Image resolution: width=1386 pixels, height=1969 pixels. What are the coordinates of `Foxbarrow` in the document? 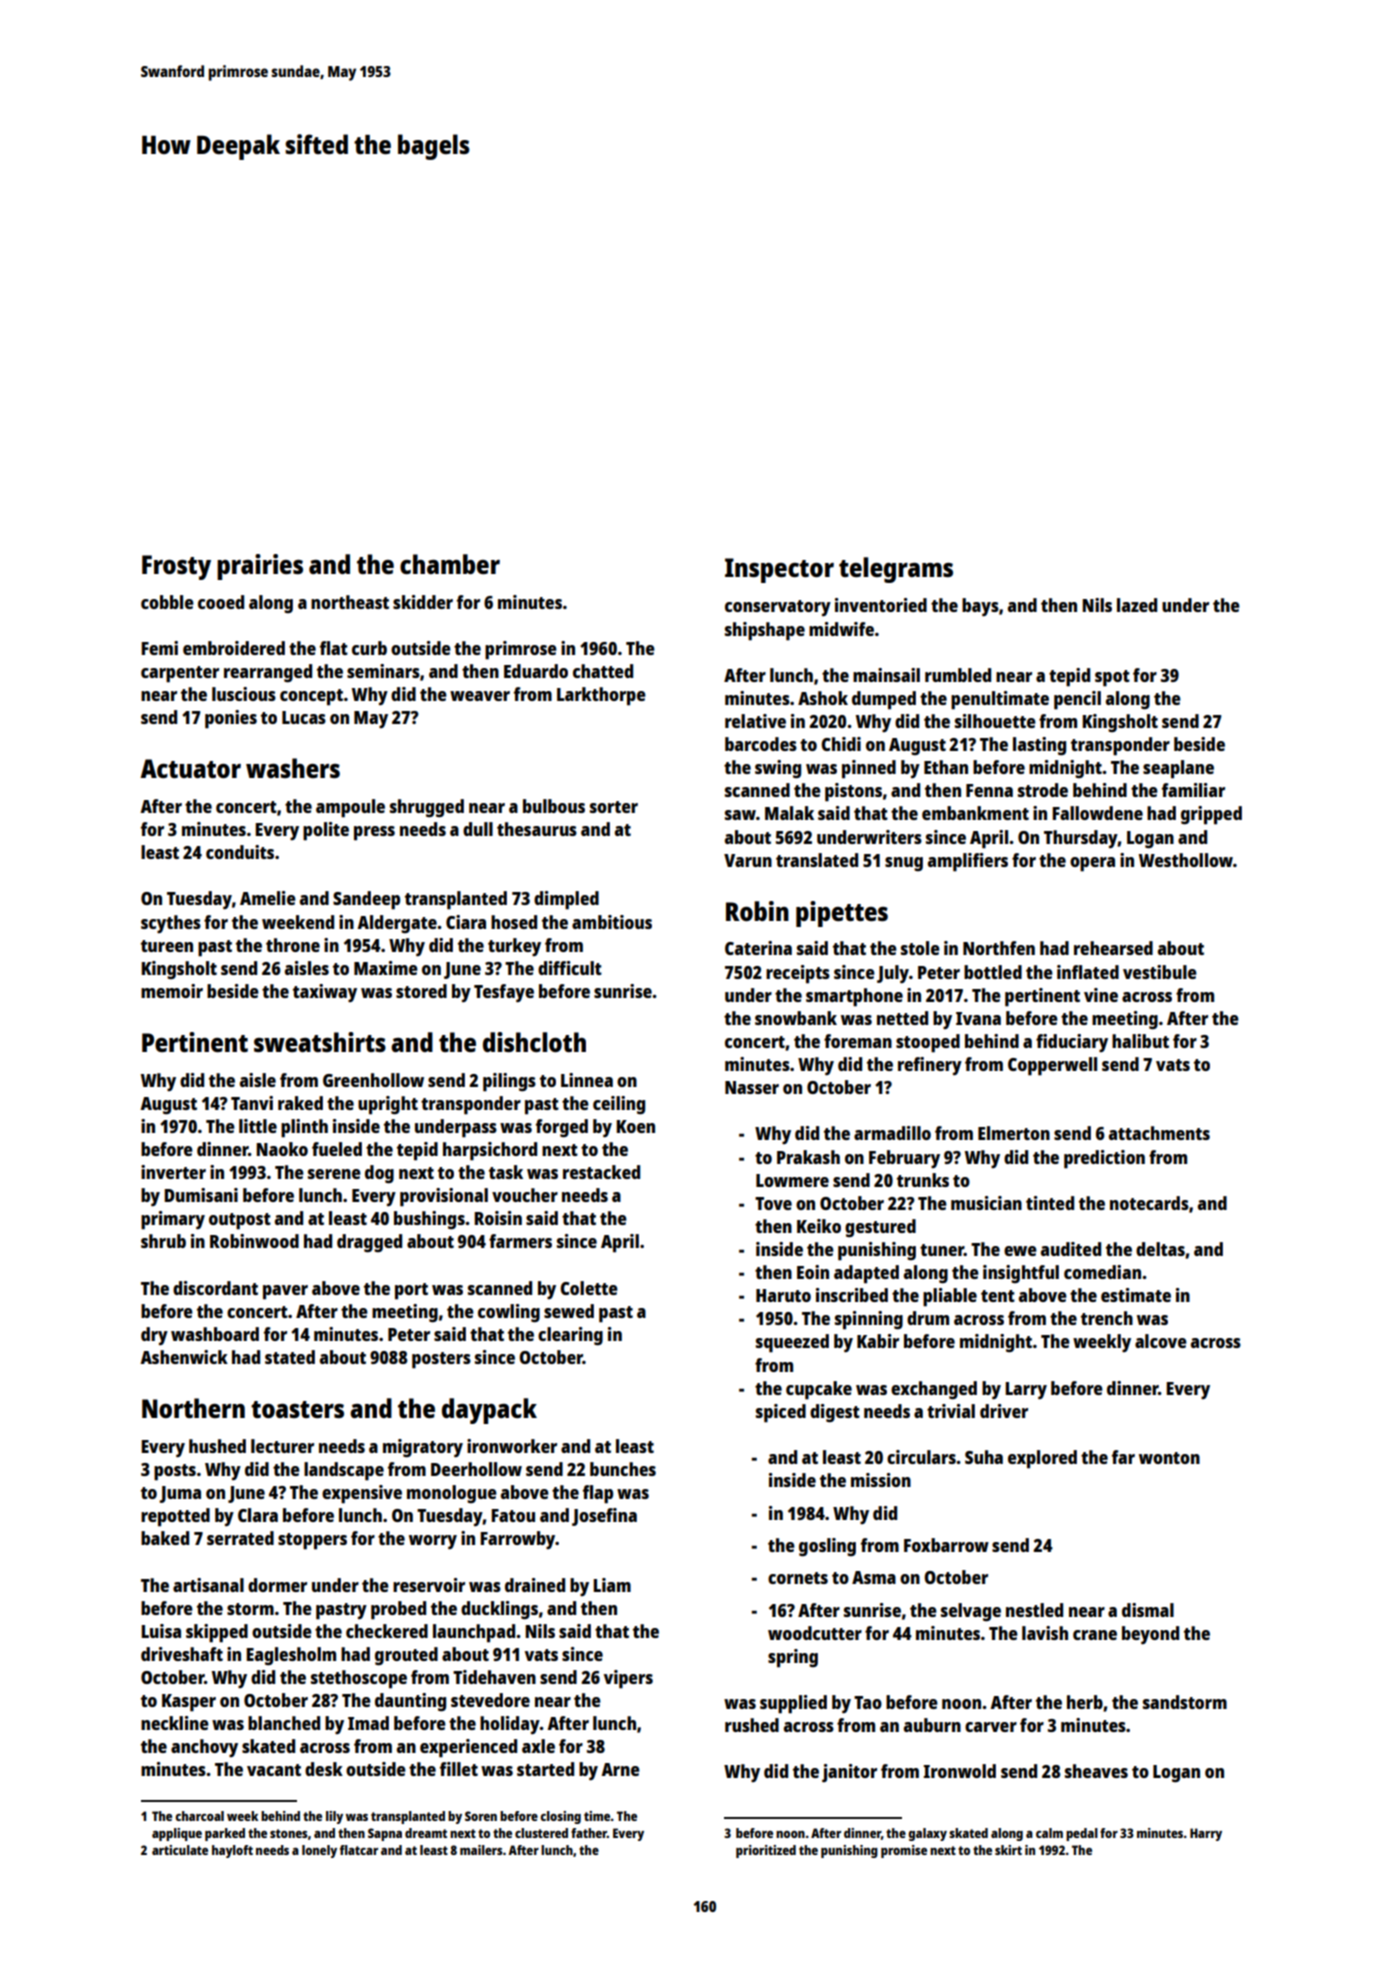 It's located at (946, 1545).
